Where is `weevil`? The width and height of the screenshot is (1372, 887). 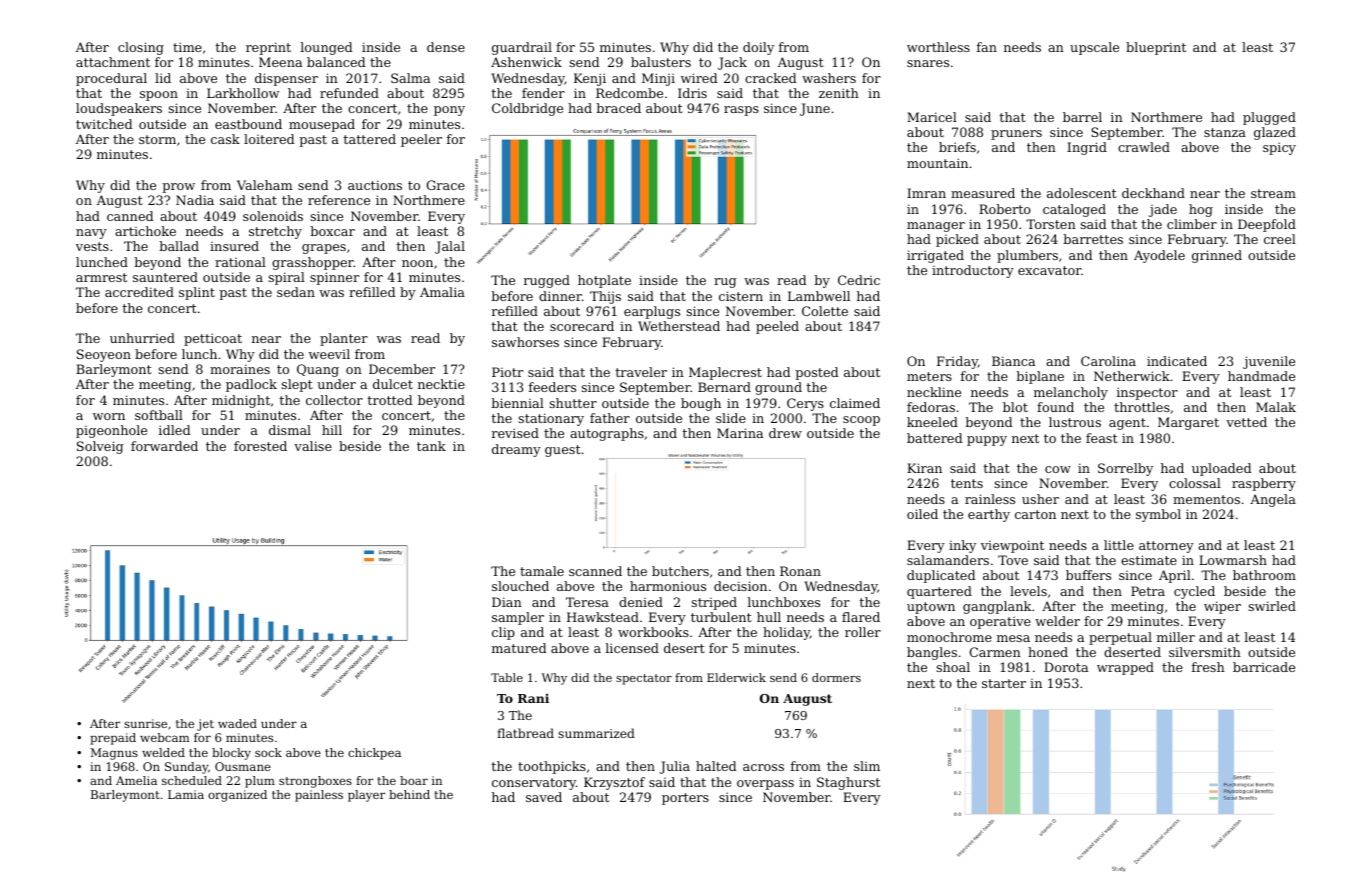
weevil is located at coordinates (329, 354).
